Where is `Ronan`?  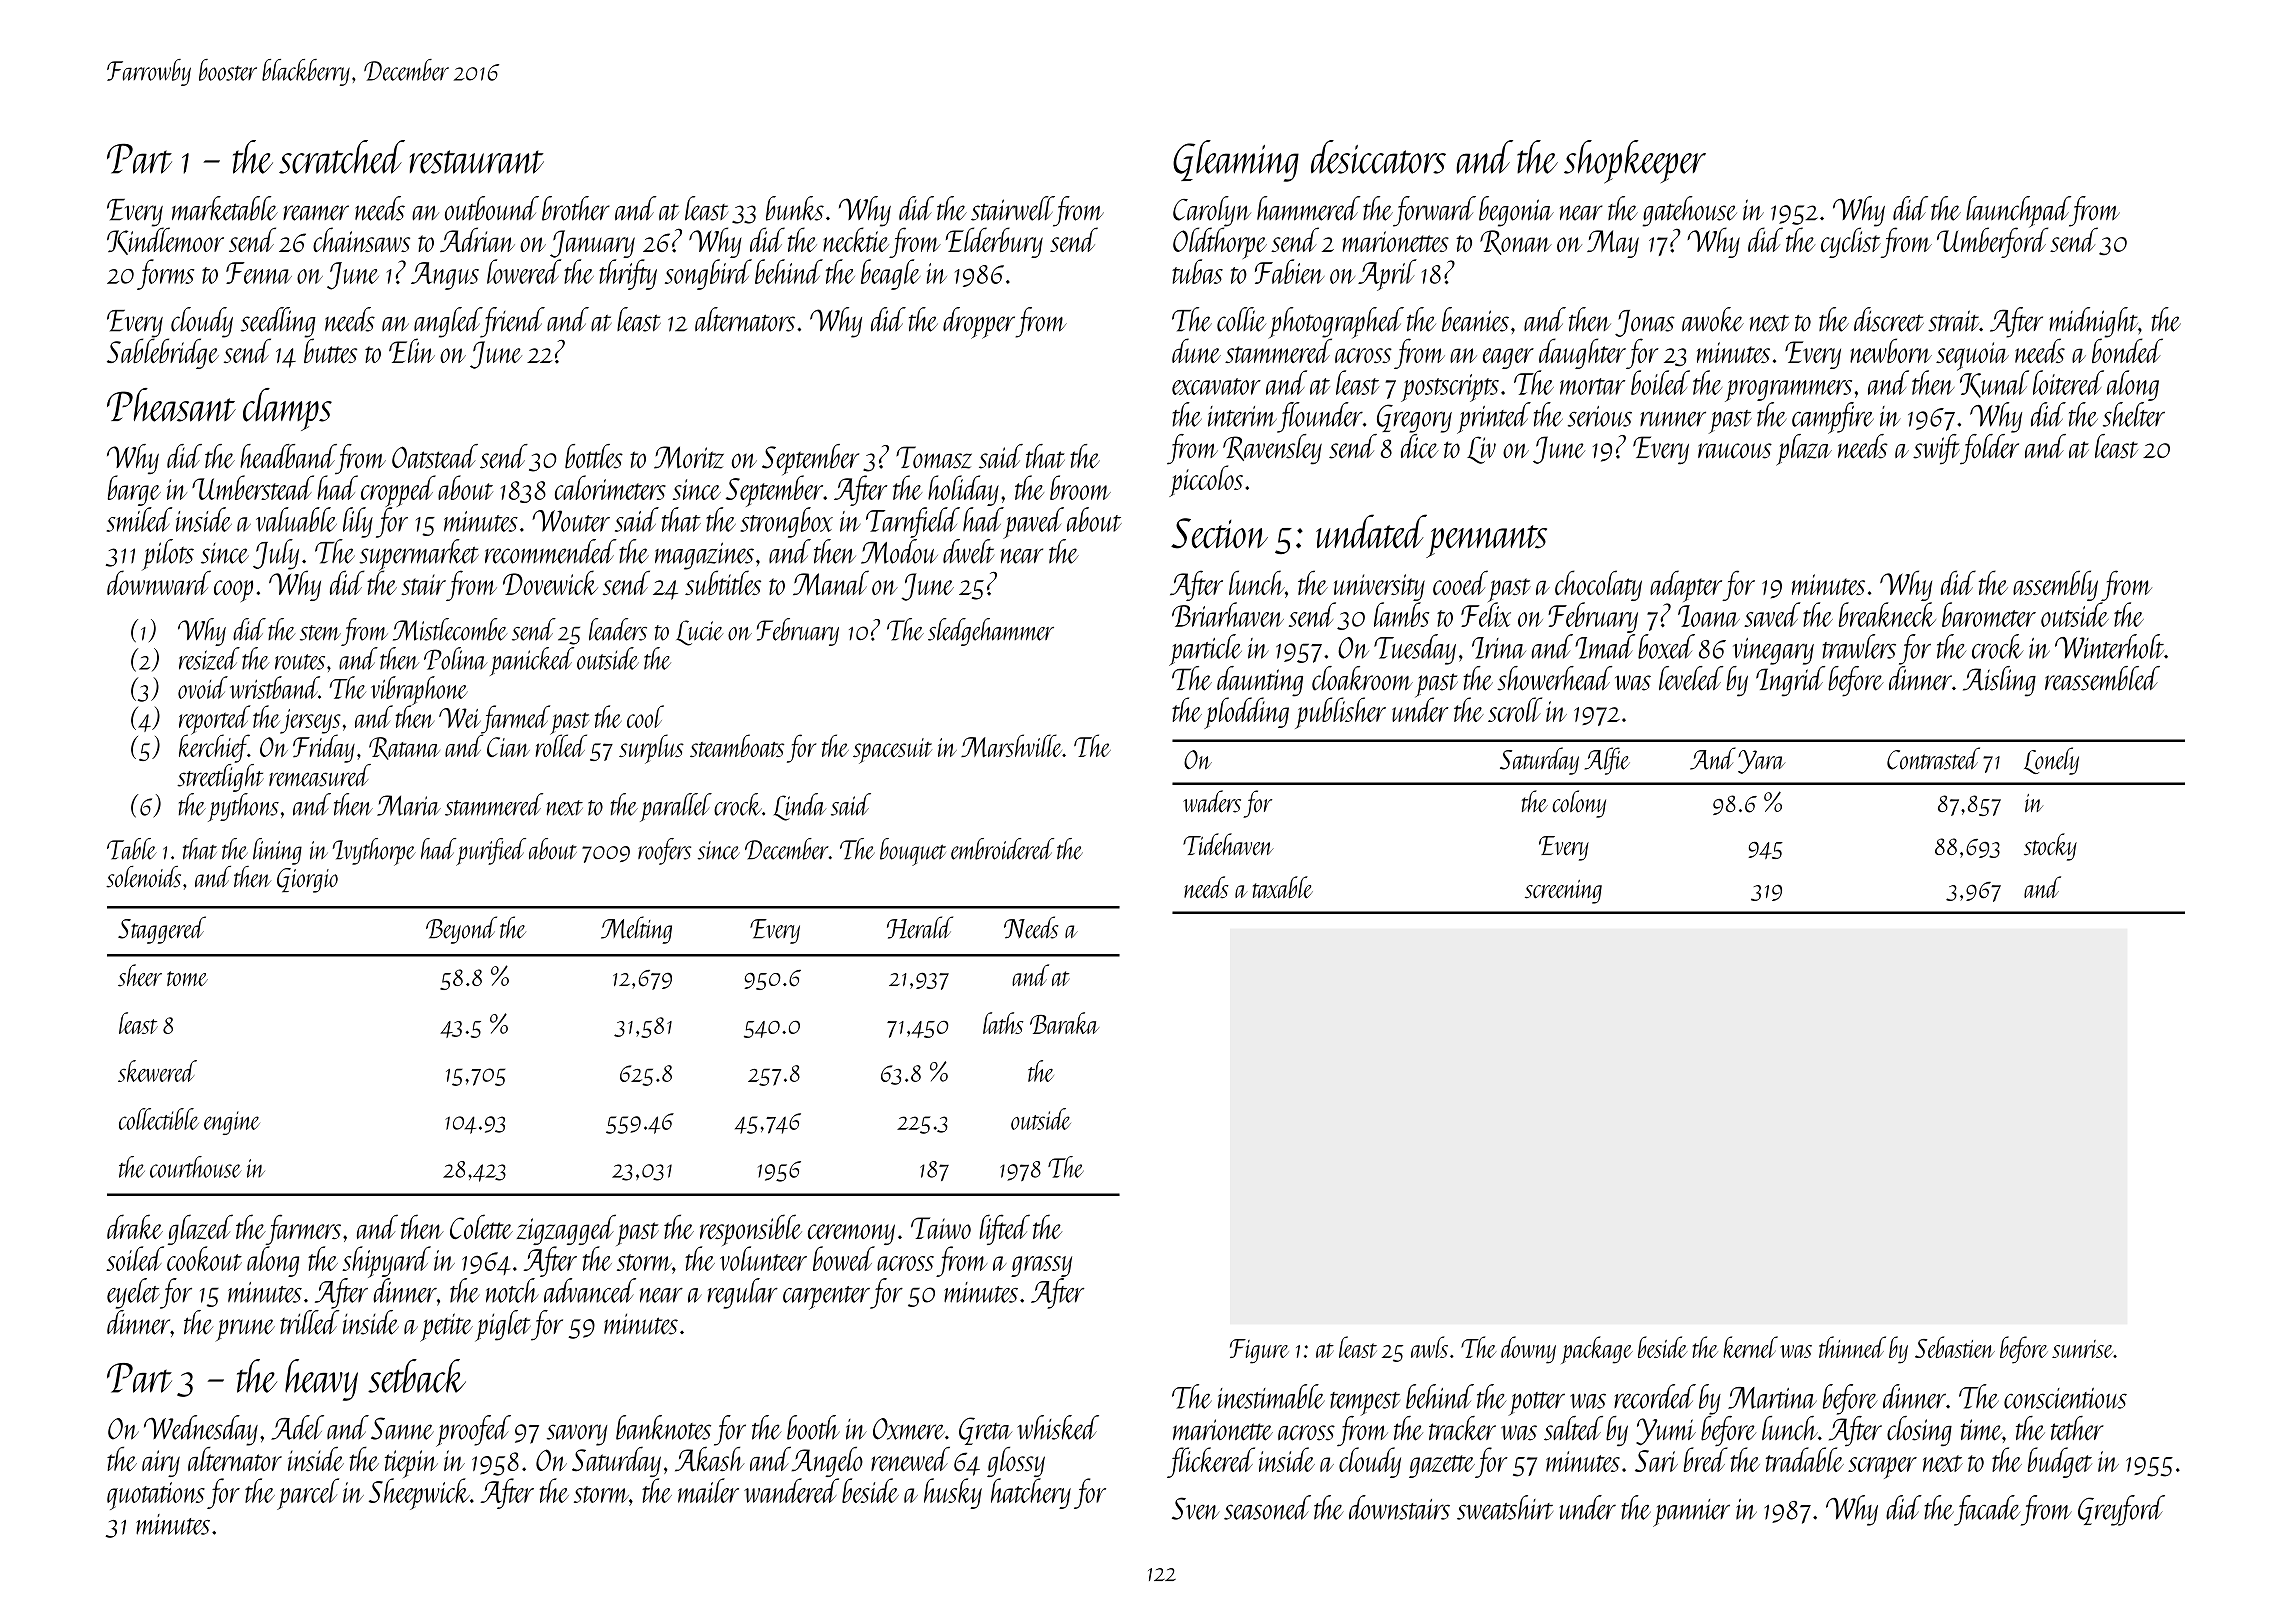
Ronan is located at coordinates (1516, 242).
